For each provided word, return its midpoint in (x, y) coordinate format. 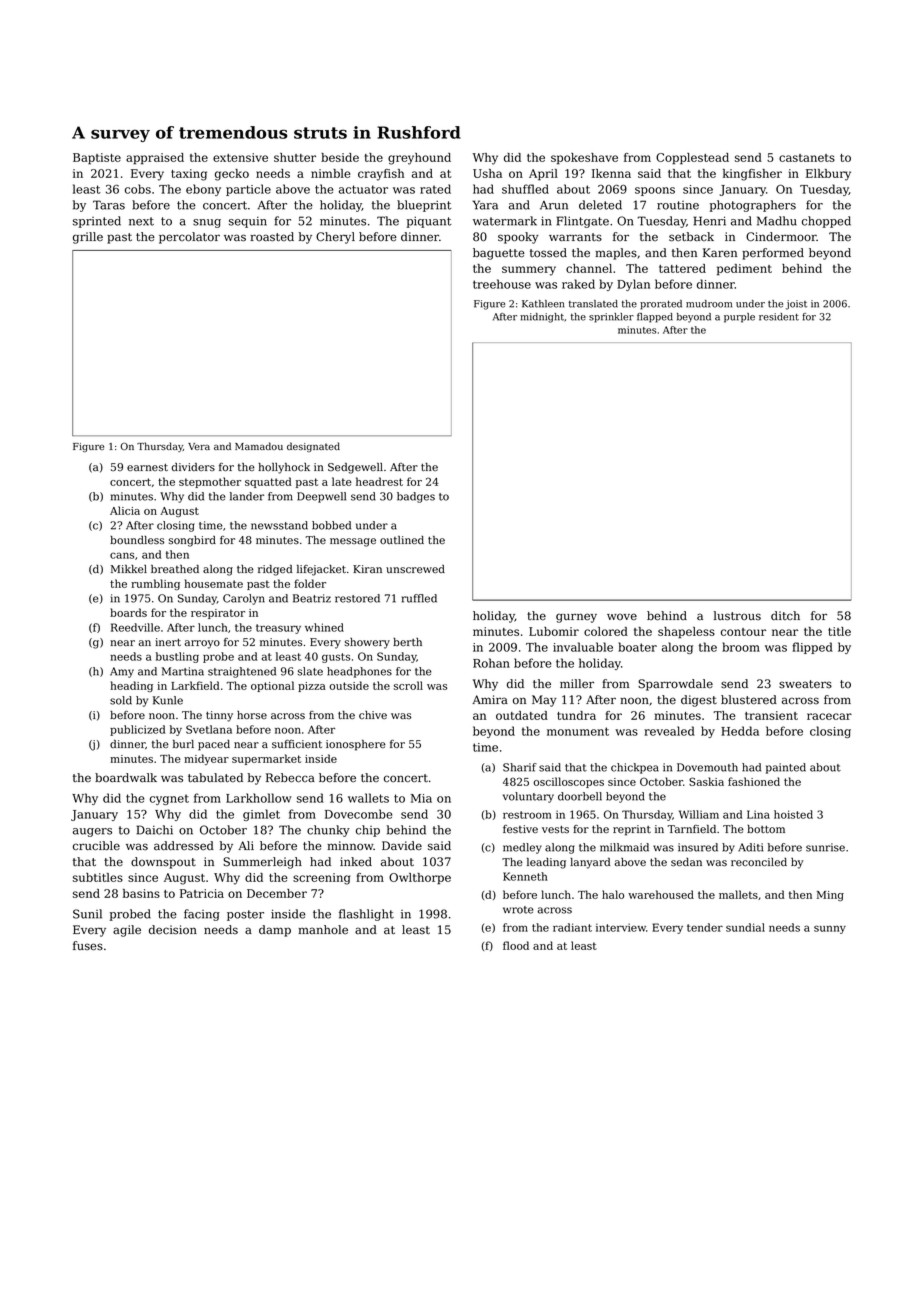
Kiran (367, 569)
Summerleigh (262, 863)
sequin (248, 222)
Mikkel (129, 569)
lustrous (737, 616)
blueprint (424, 206)
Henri (710, 221)
